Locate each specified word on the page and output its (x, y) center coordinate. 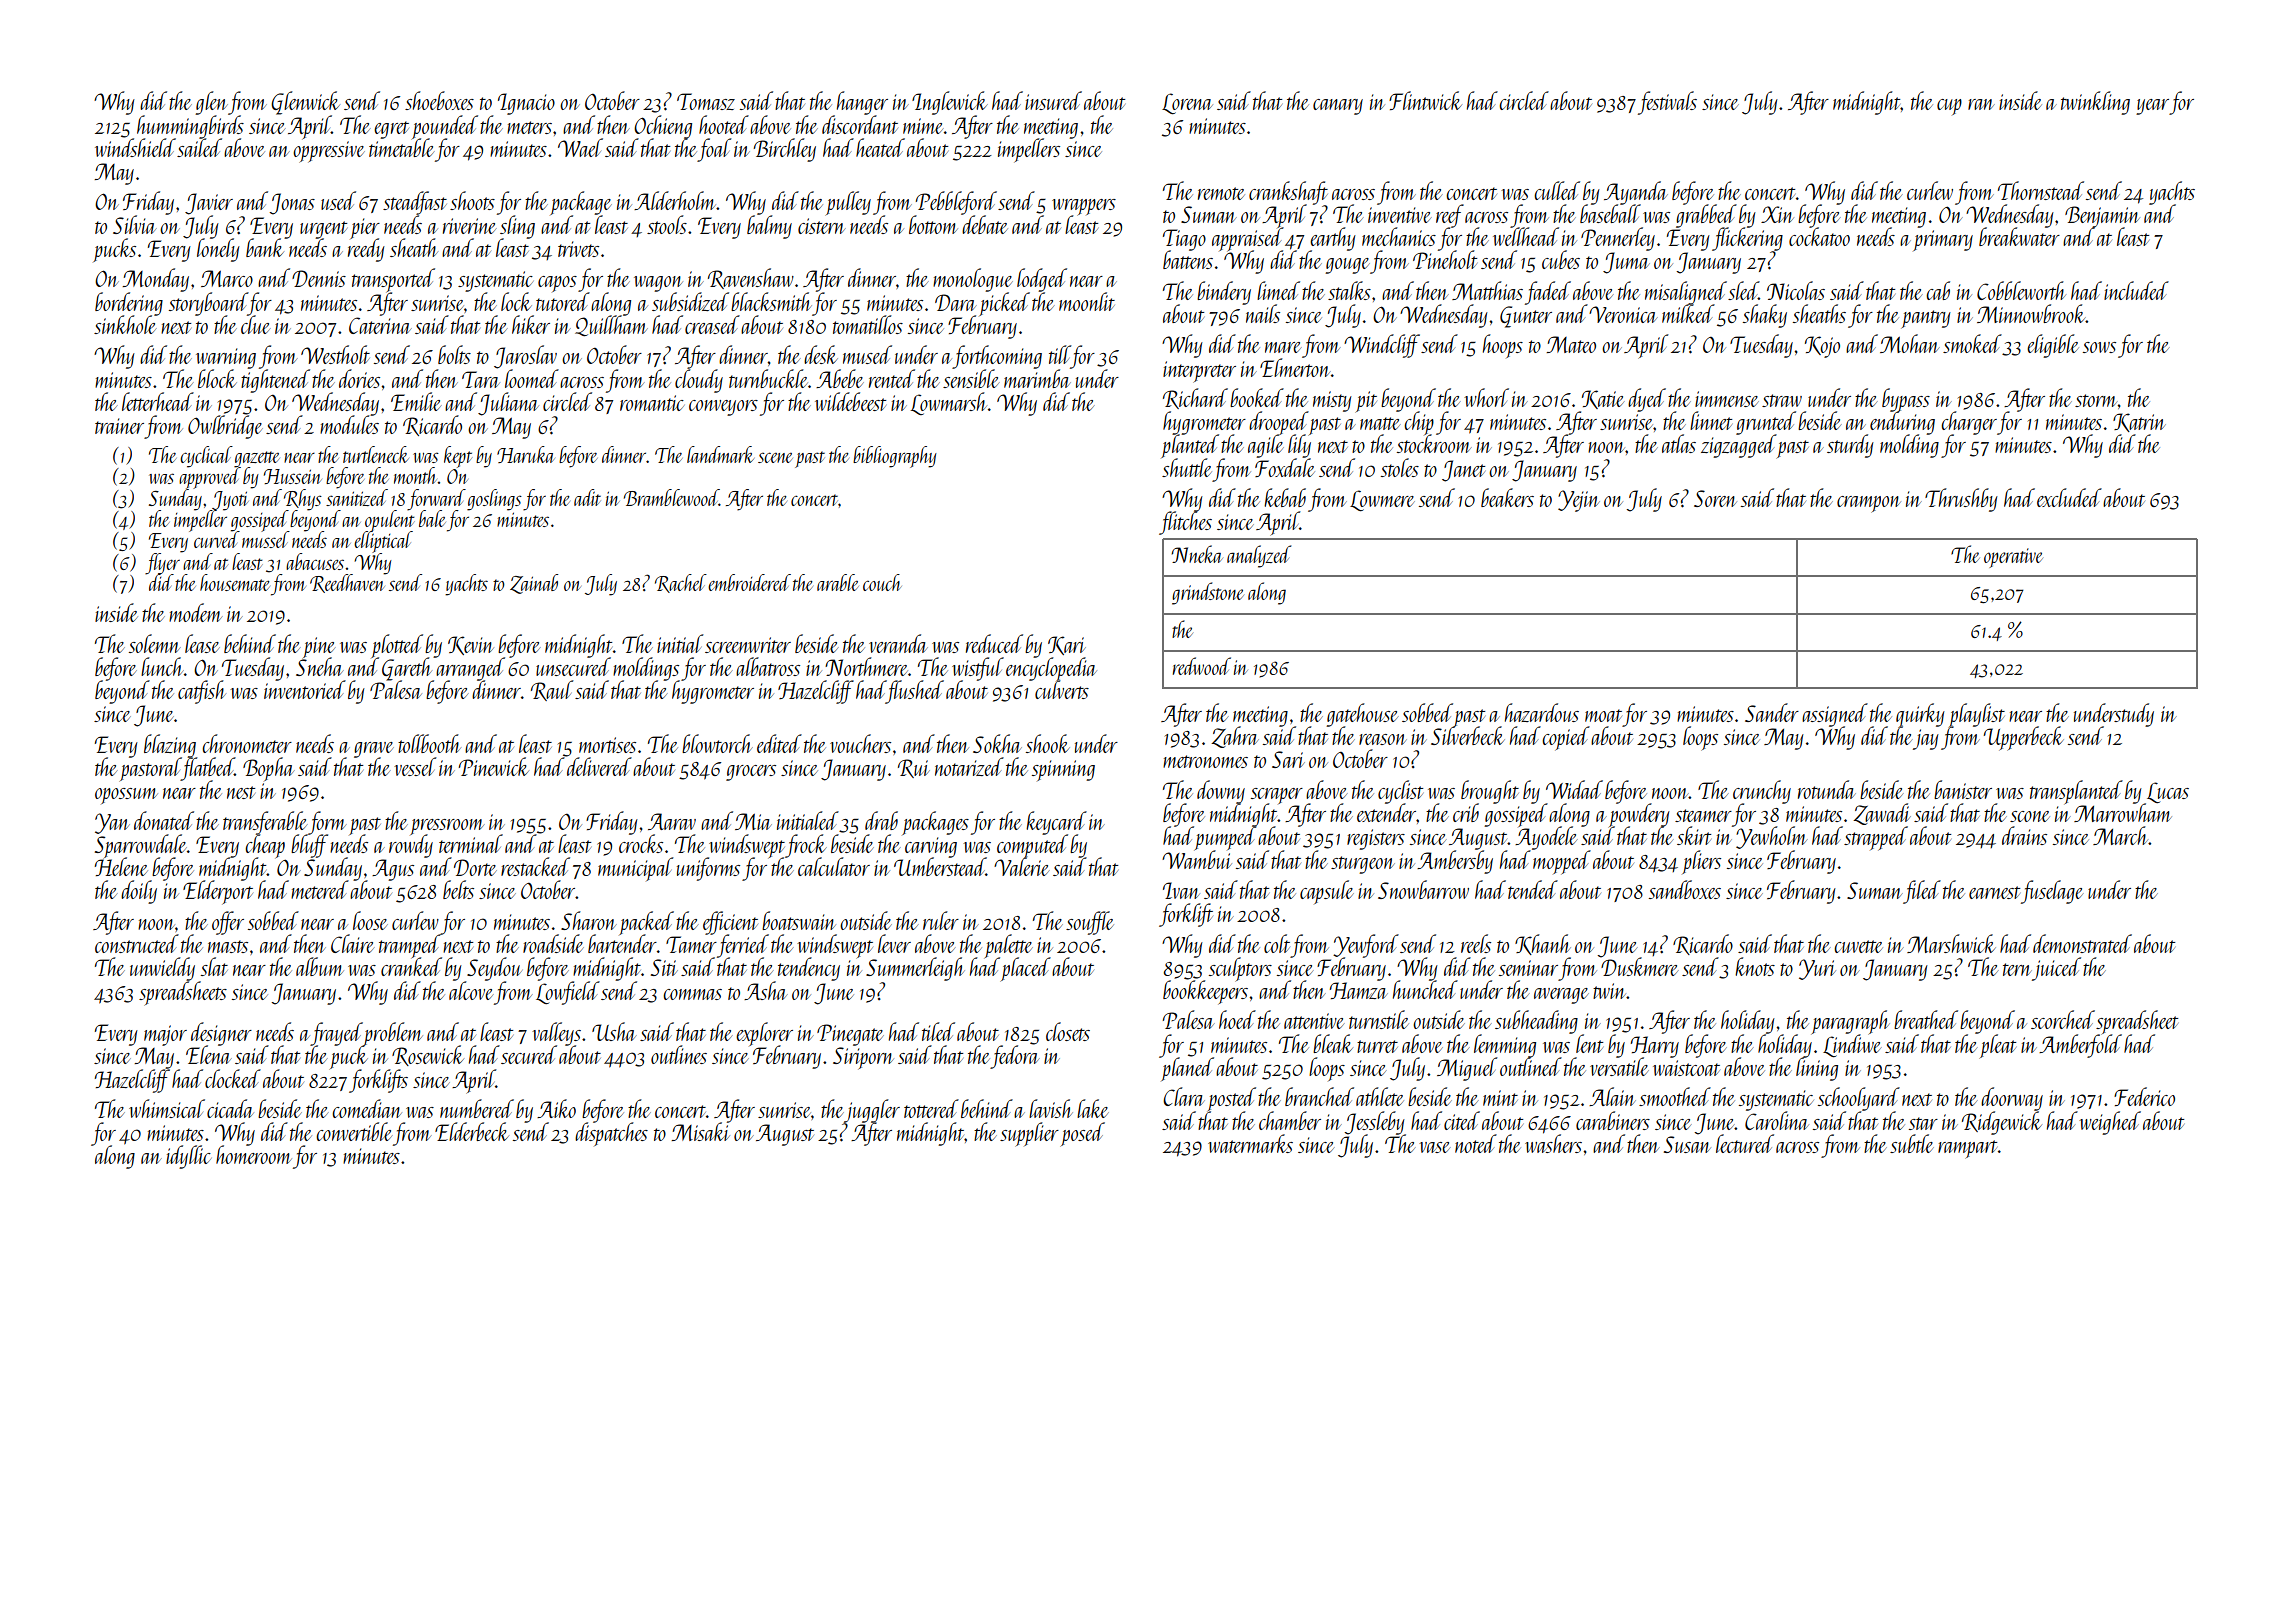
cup (1949, 107)
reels (1476, 943)
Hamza (1359, 990)
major (165, 1035)
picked (1004, 304)
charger (1969, 423)
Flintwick (1425, 100)
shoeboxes (439, 100)
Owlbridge (225, 427)
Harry (1655, 1046)
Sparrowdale (141, 846)
